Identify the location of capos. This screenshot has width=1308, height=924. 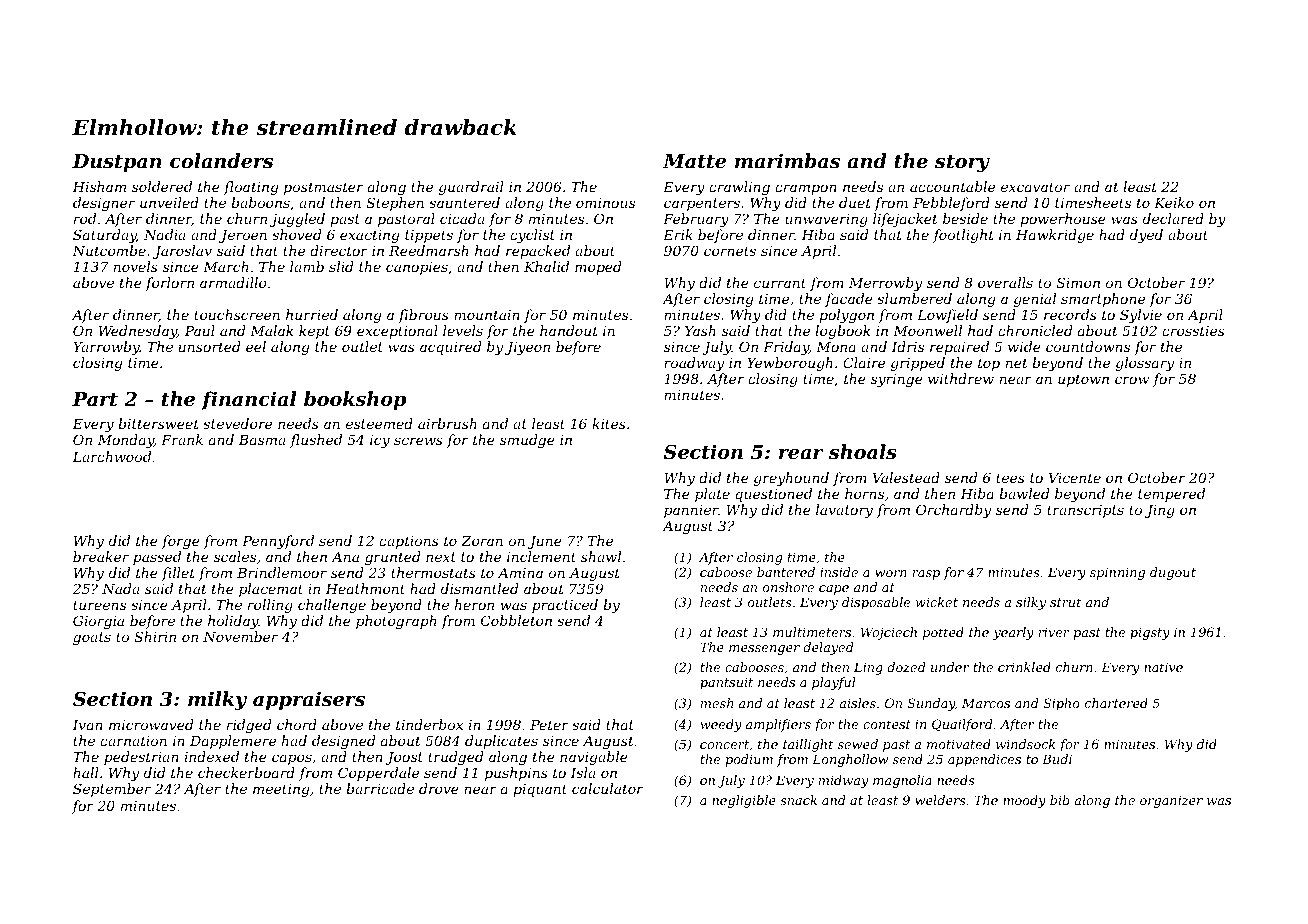
(292, 759).
